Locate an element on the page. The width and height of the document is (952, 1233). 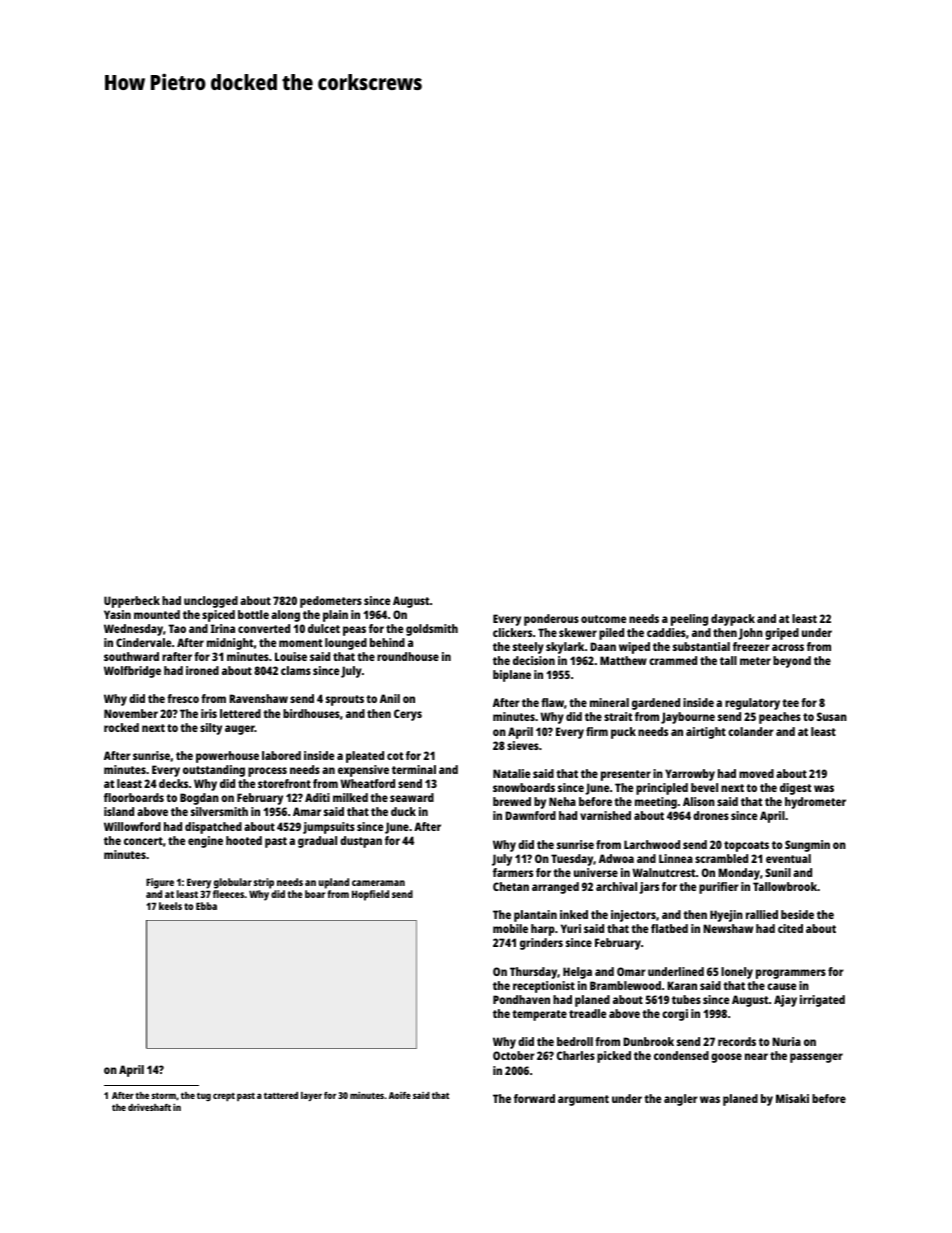
converted is located at coordinates (264, 628).
